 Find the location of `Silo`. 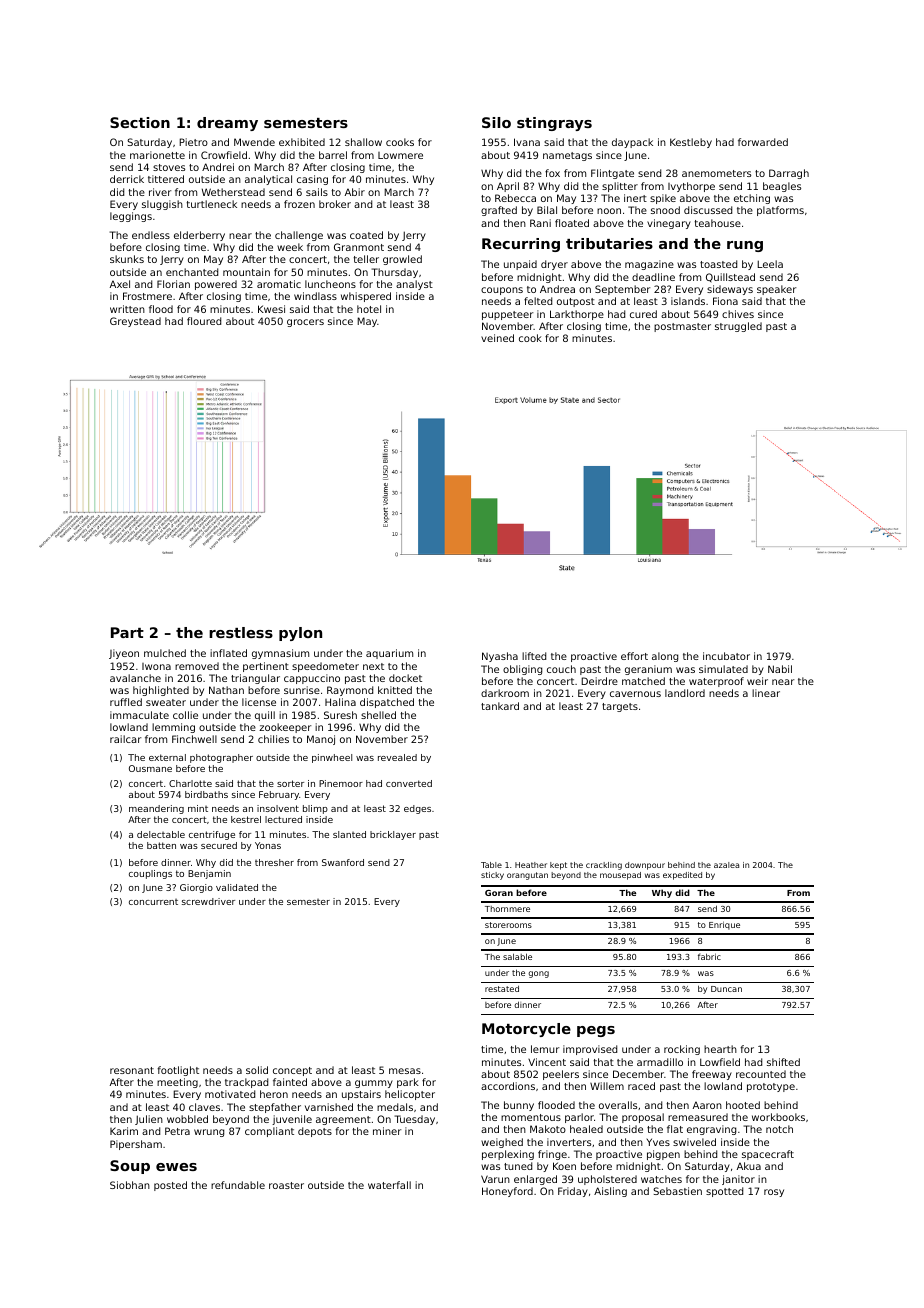

Silo is located at coordinates (496, 122).
